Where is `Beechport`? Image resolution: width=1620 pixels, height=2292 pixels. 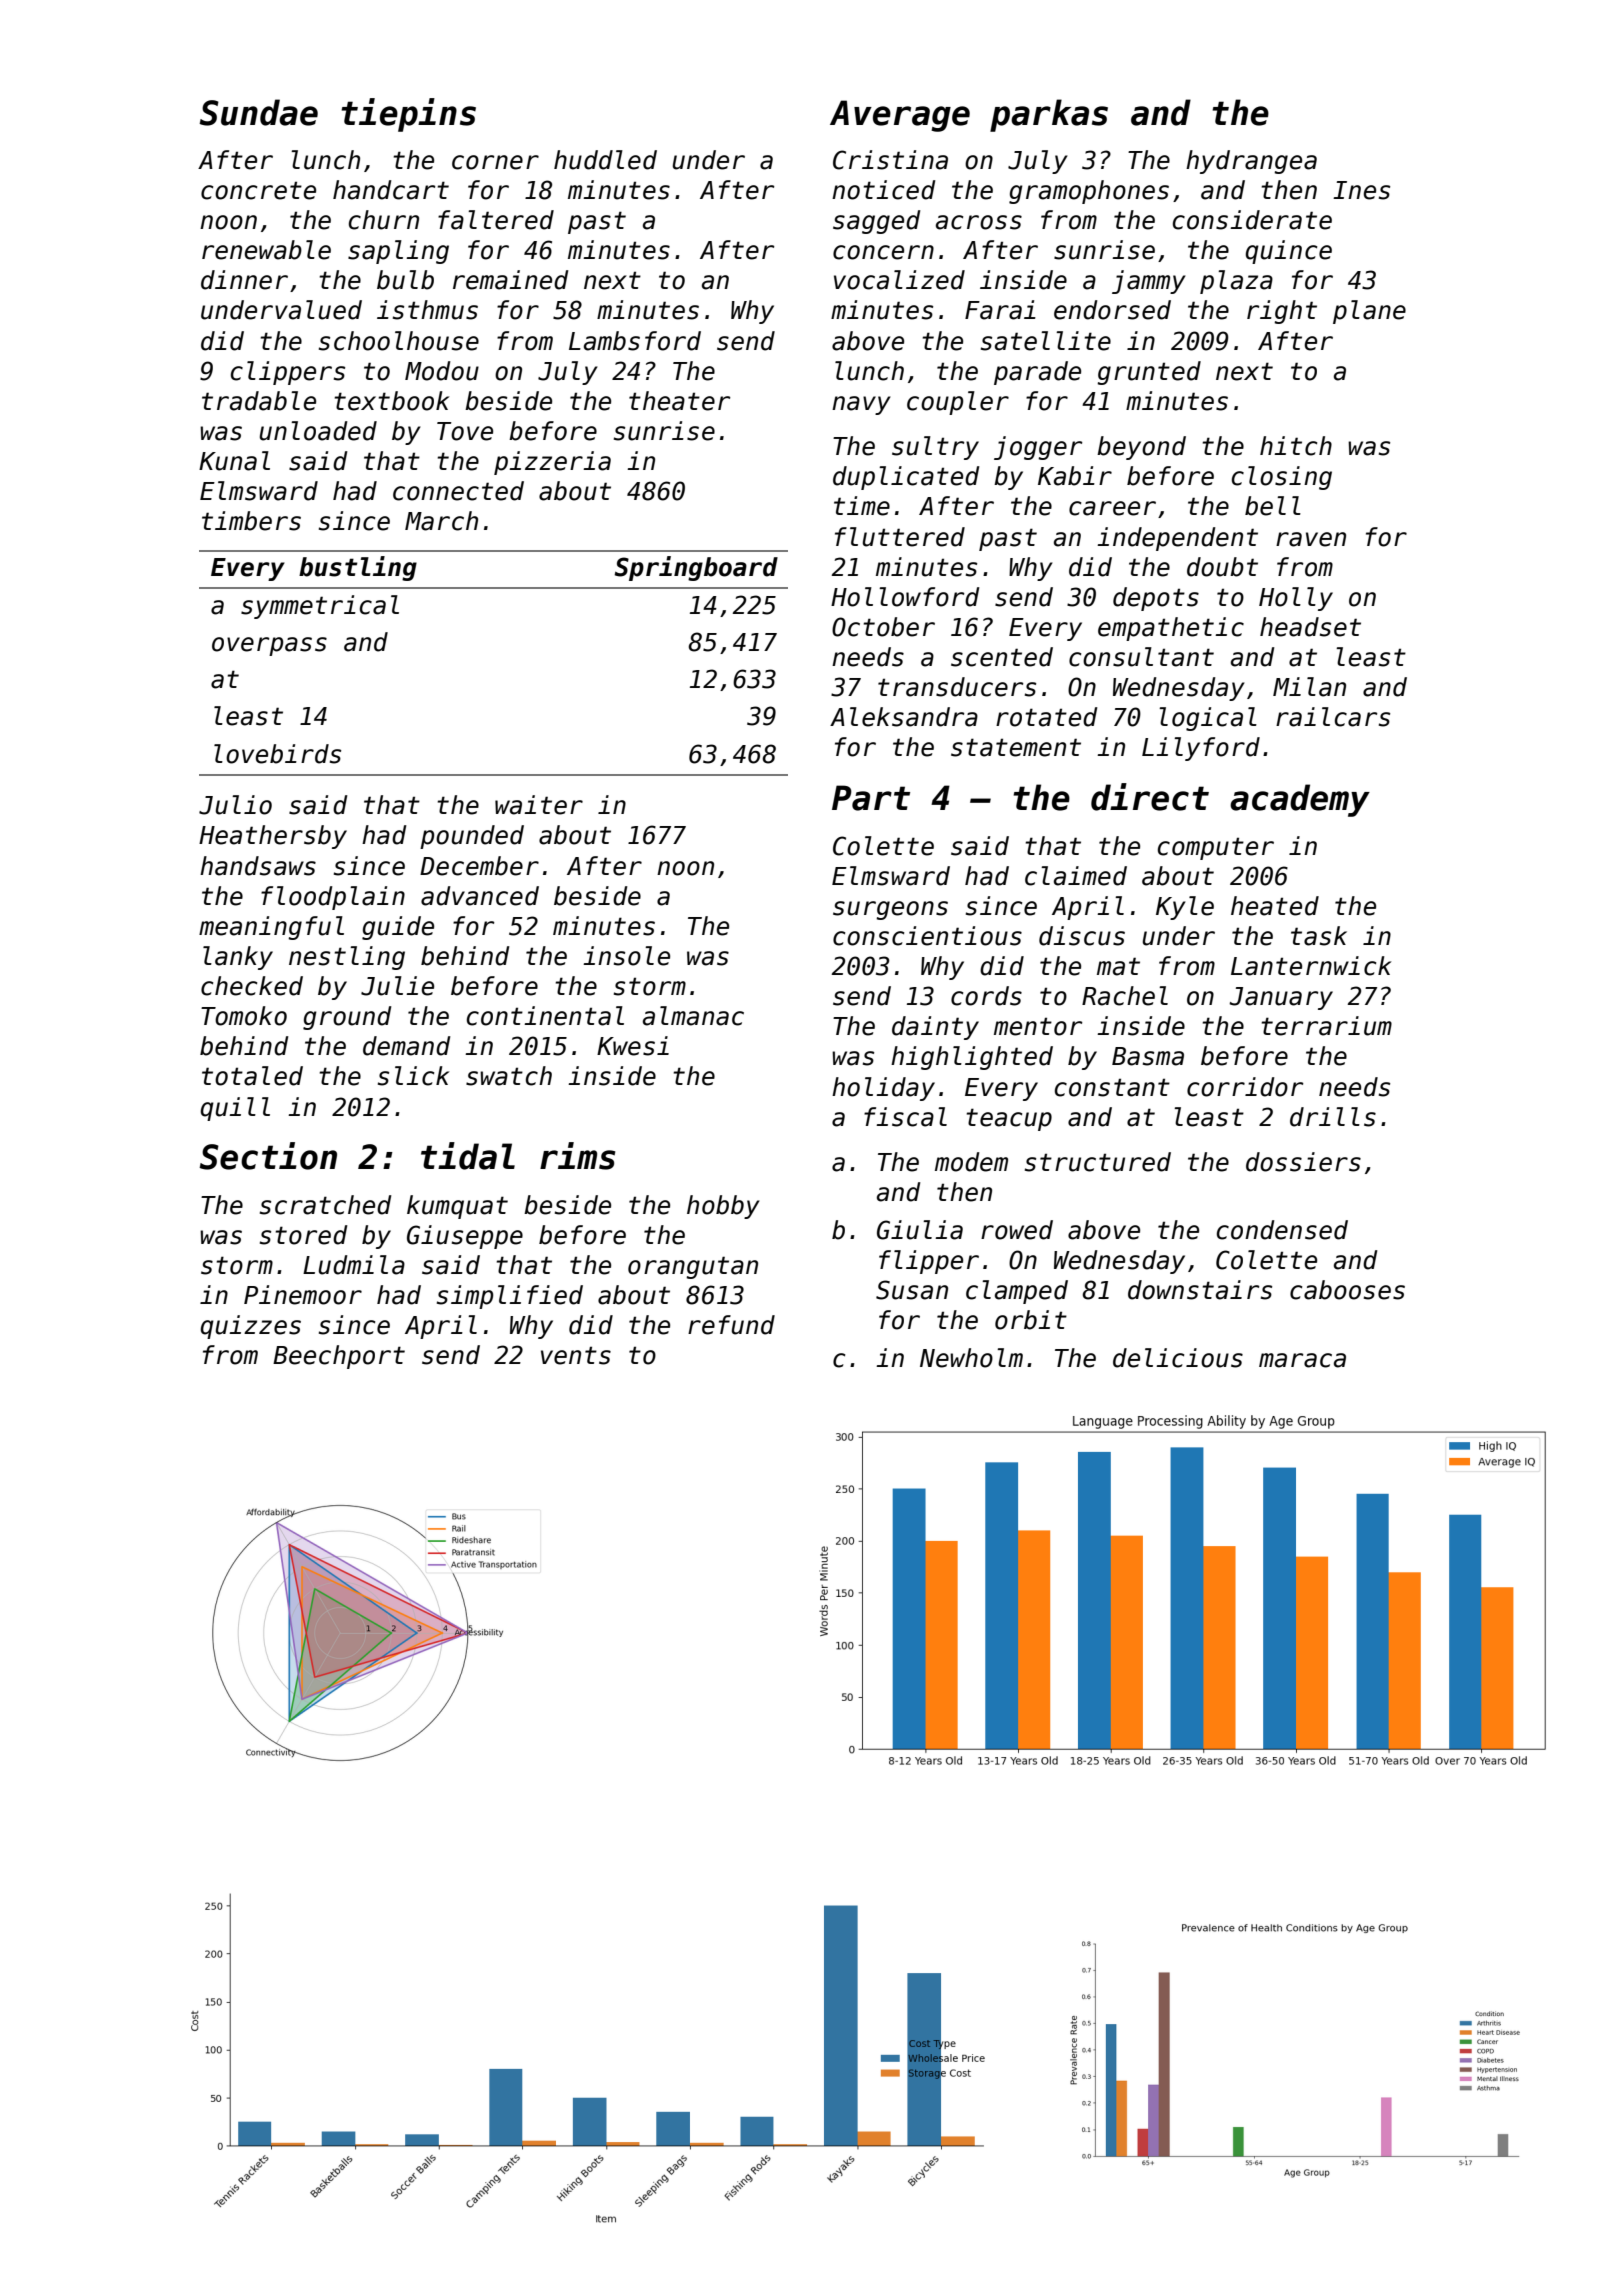 Beechport is located at coordinates (339, 1357).
